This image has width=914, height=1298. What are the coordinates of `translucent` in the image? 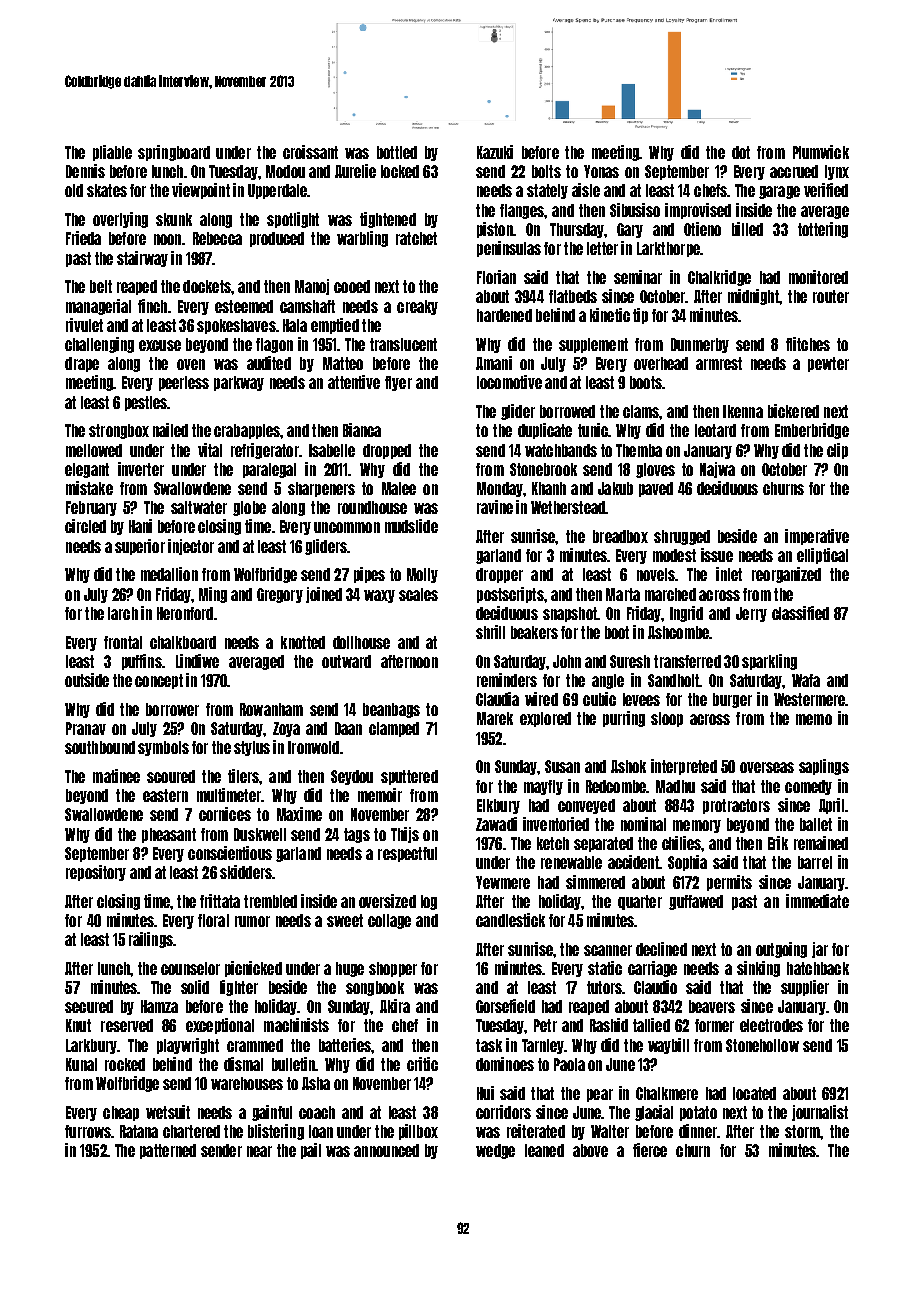 It's located at (403, 344).
